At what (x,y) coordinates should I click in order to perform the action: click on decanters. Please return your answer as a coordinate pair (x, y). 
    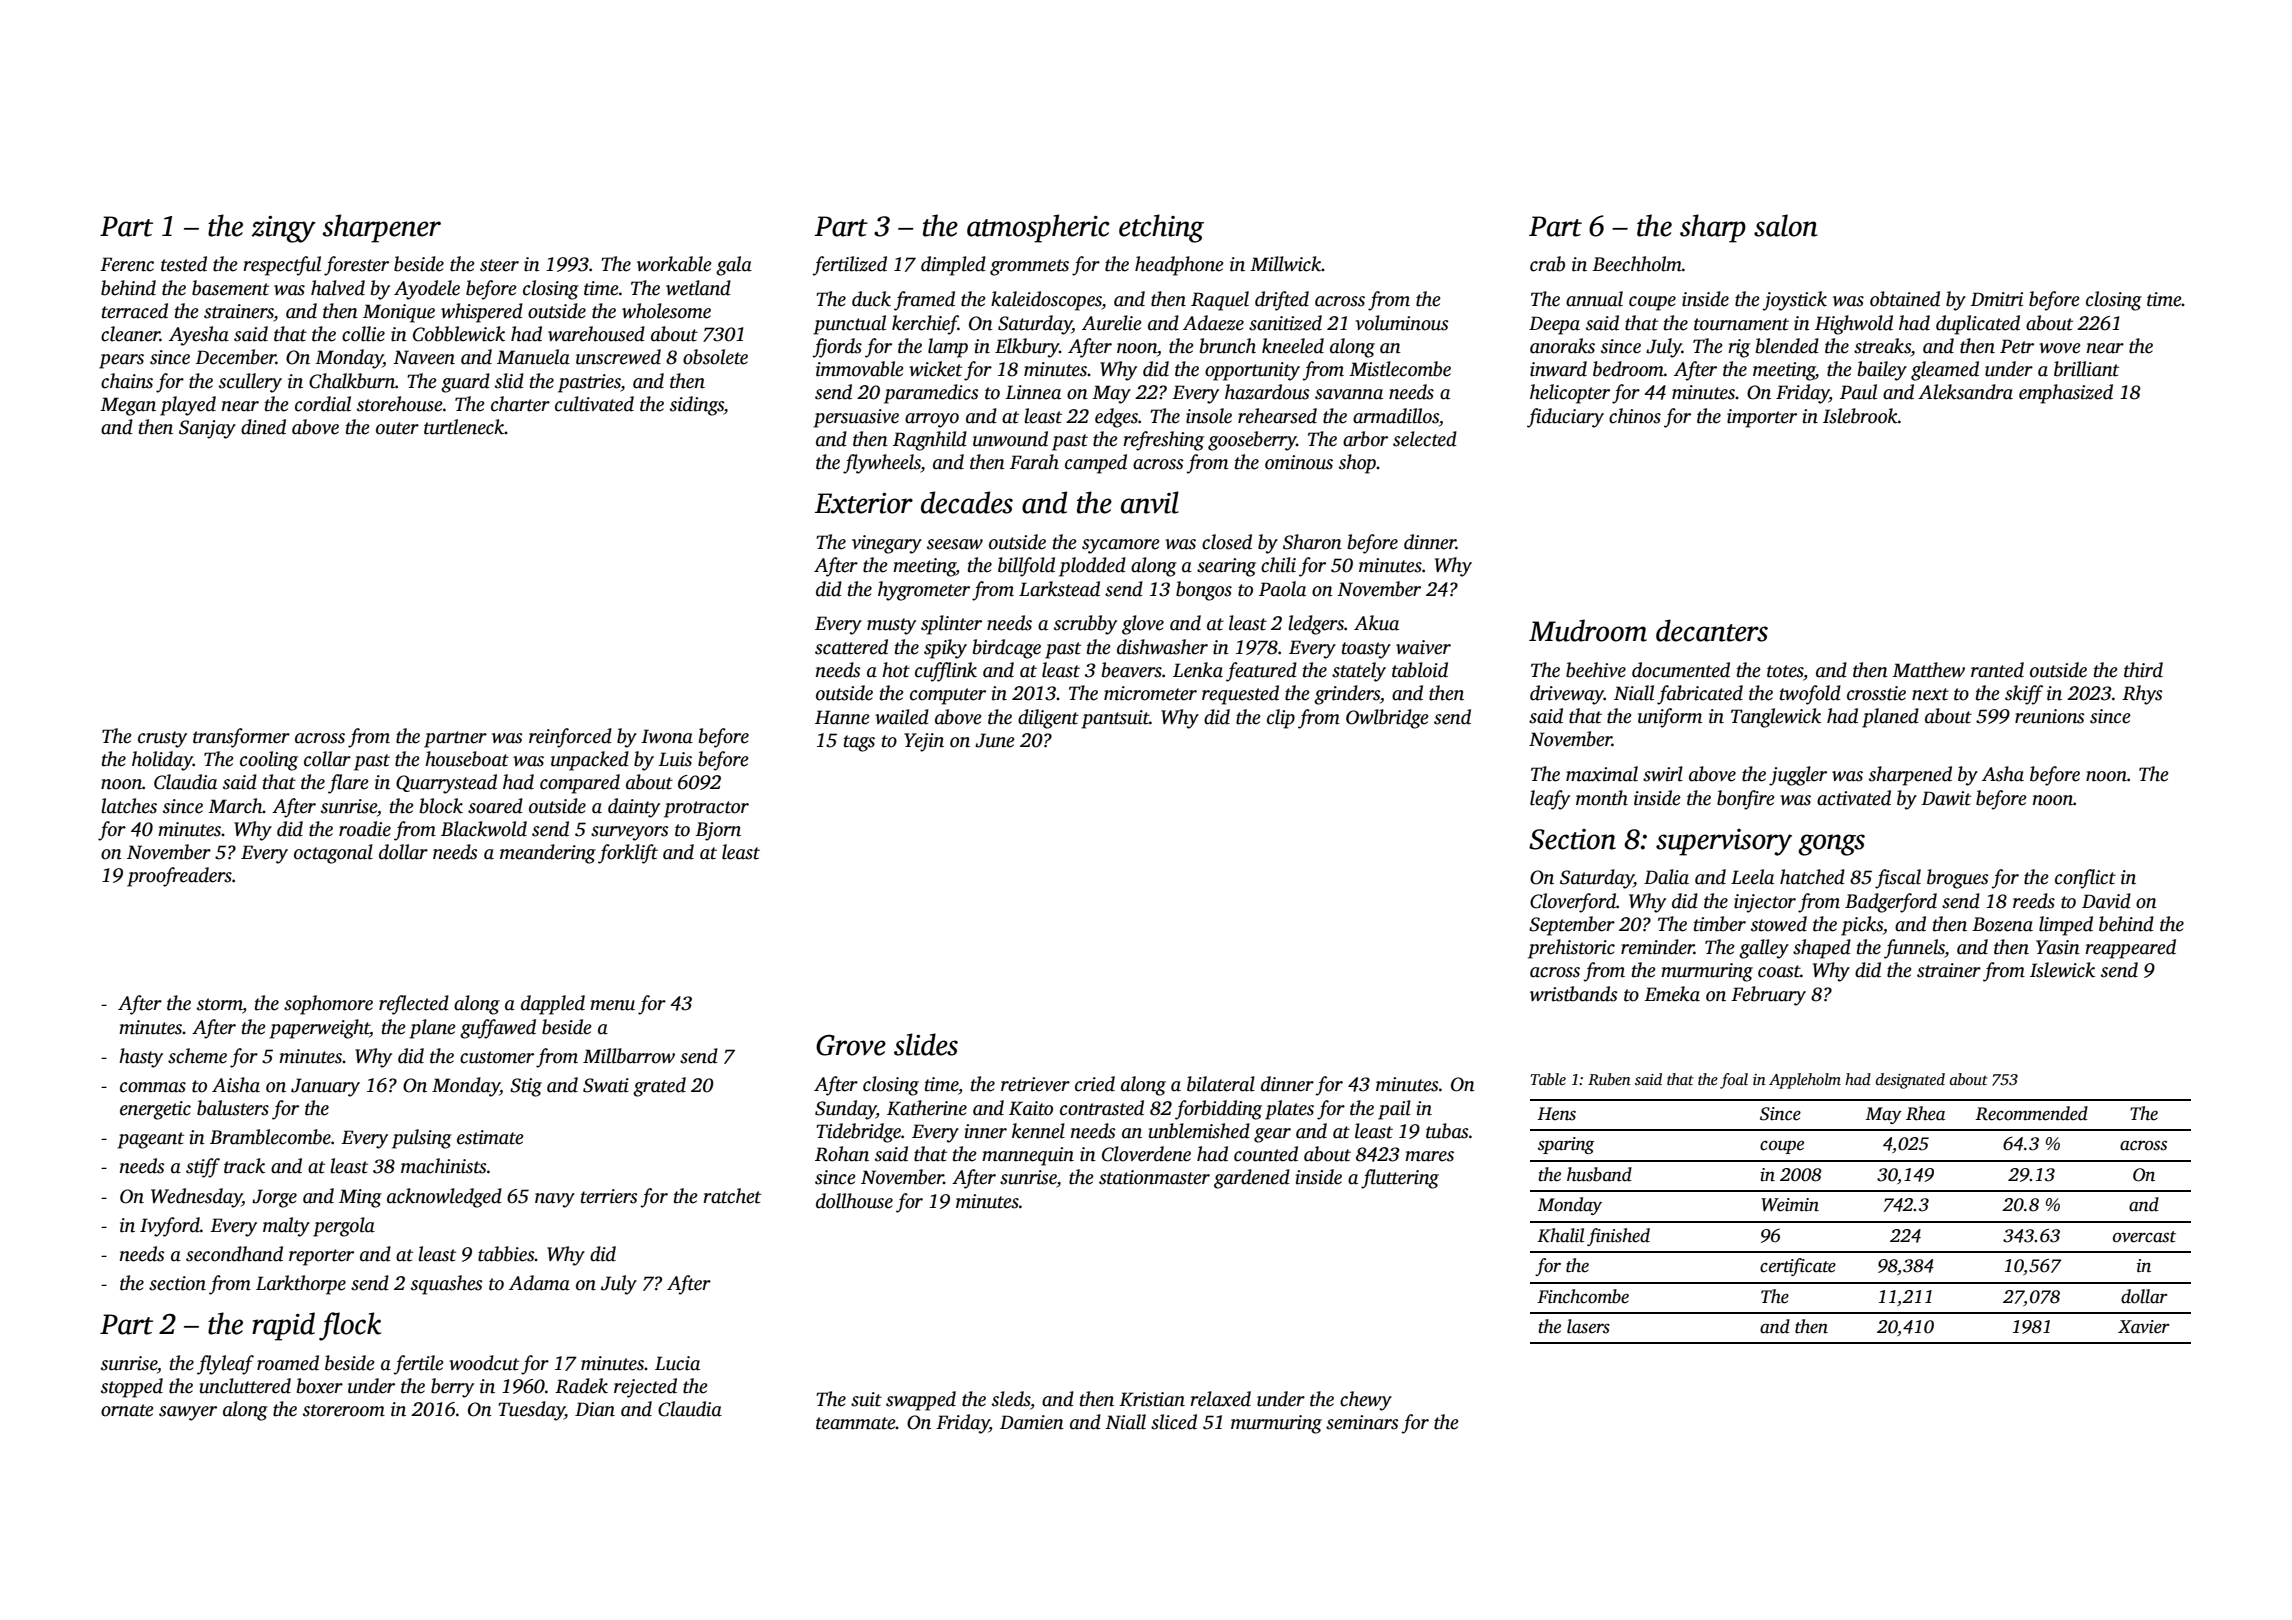
    Looking at the image, I should click on (1712, 630).
